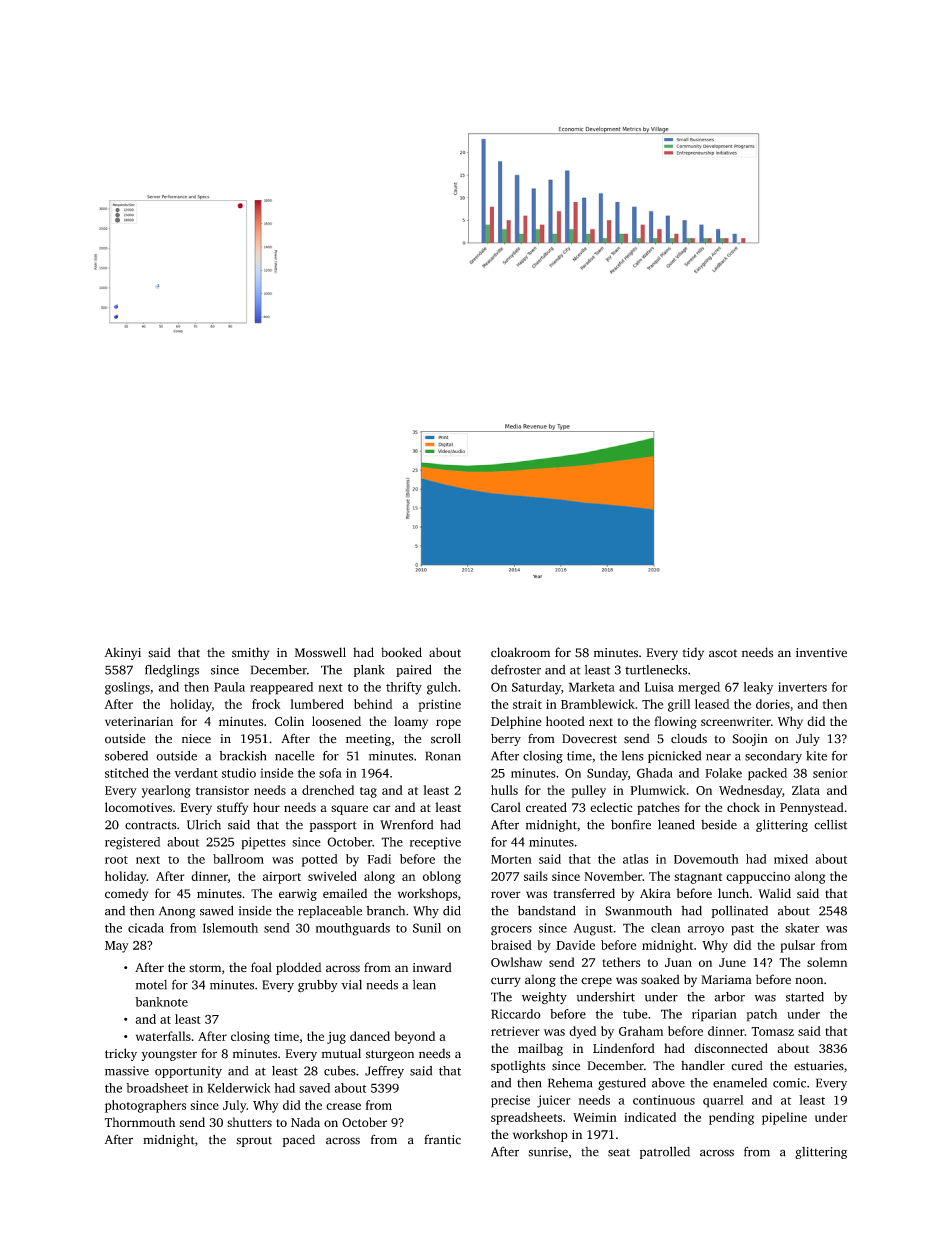 This screenshot has height=1233, width=952. Describe the element at coordinates (678, 962) in the screenshot. I see `Juan` at that location.
